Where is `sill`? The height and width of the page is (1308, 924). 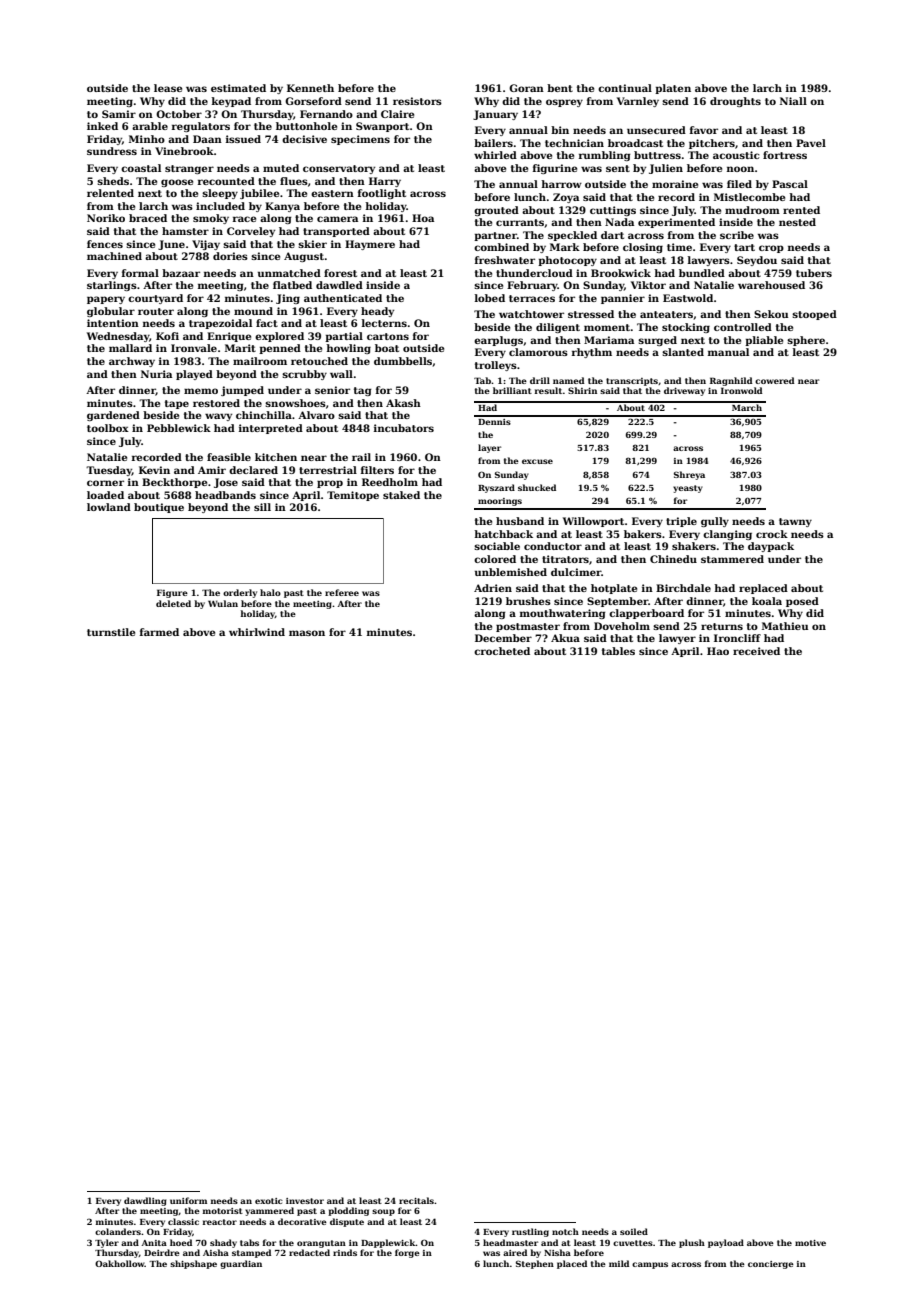 sill is located at coordinates (262, 507).
